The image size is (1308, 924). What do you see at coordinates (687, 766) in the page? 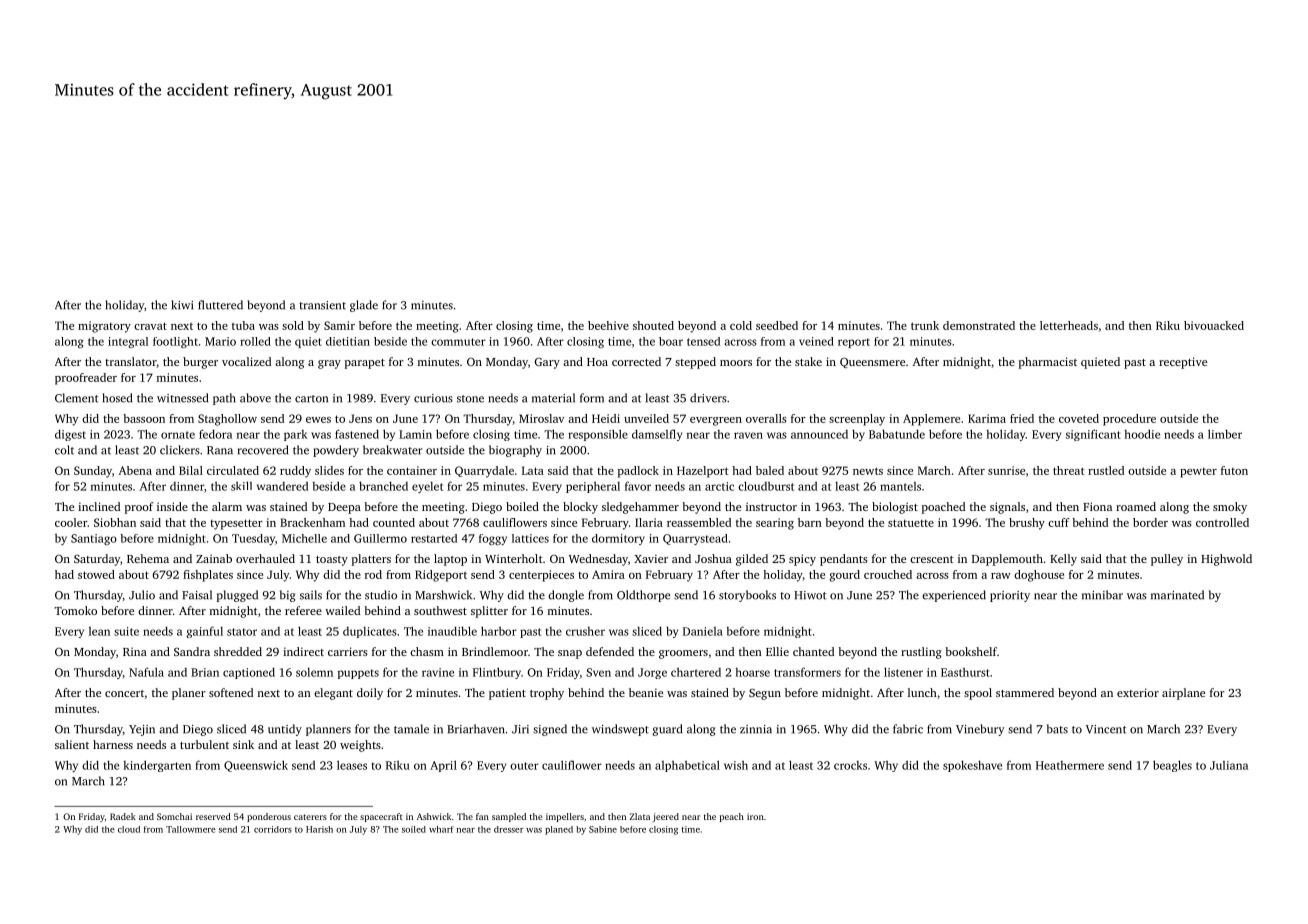
I see `alphabetical` at bounding box center [687, 766].
